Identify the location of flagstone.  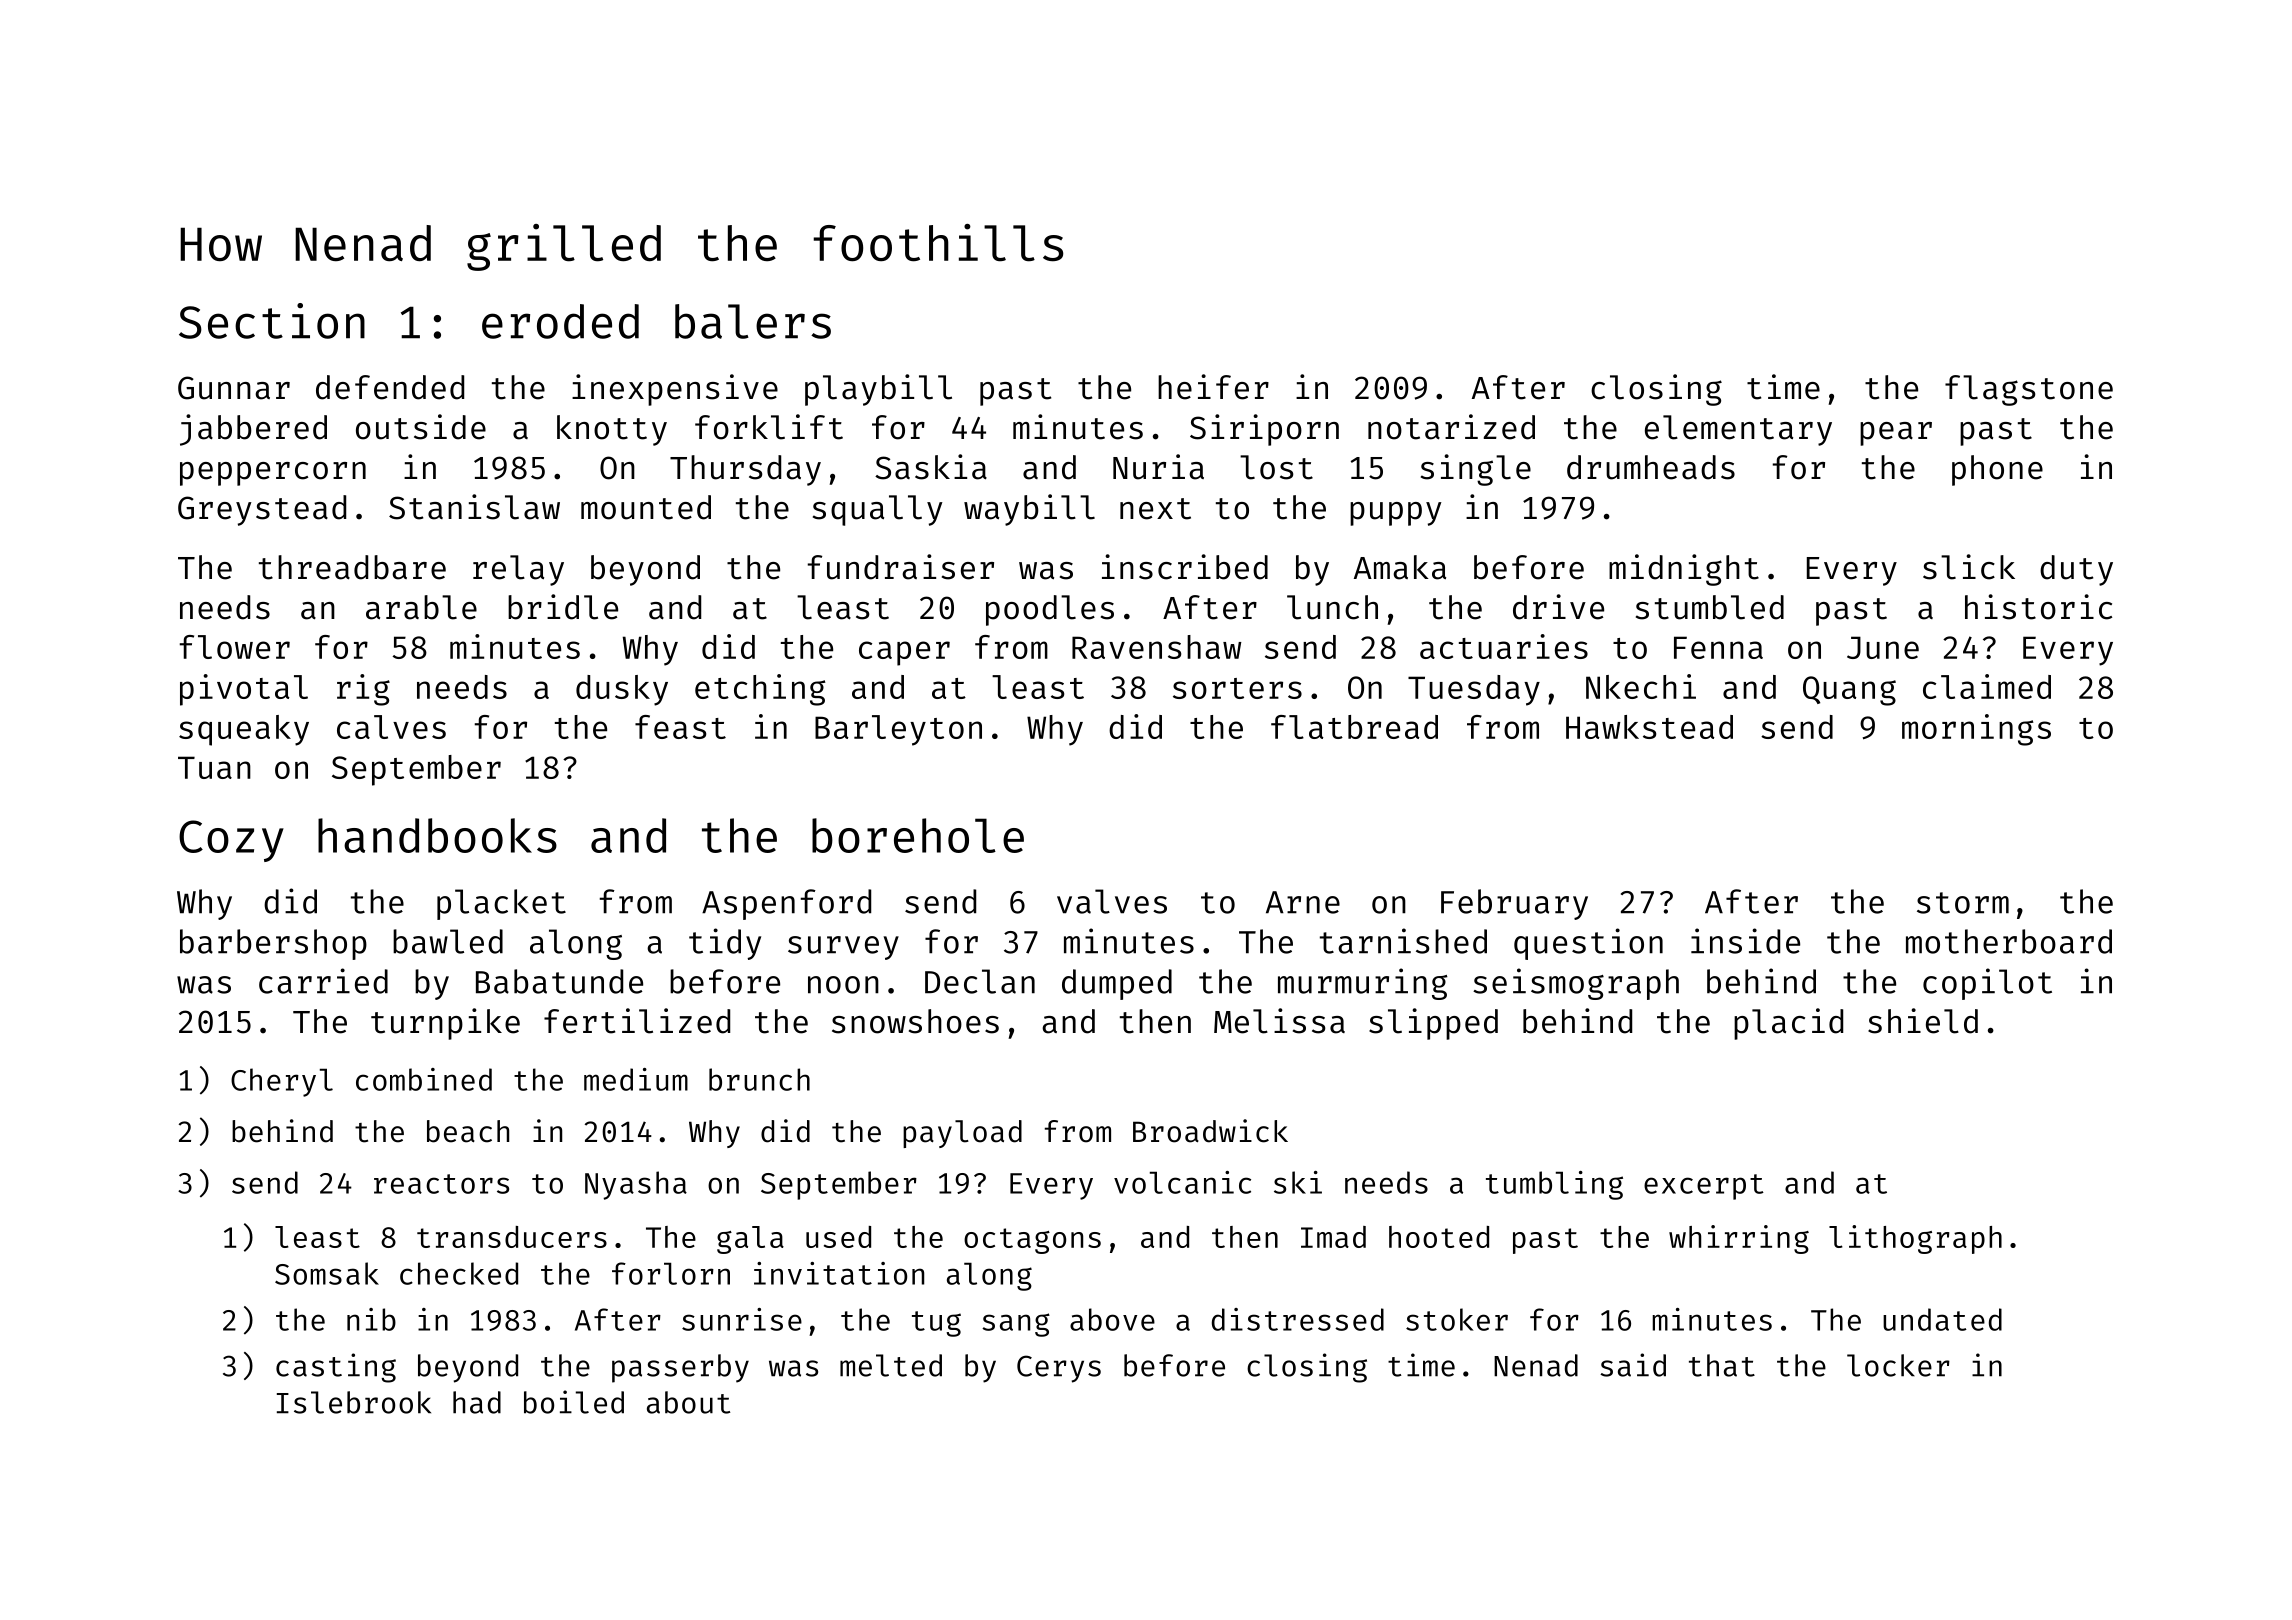
(2029, 390).
